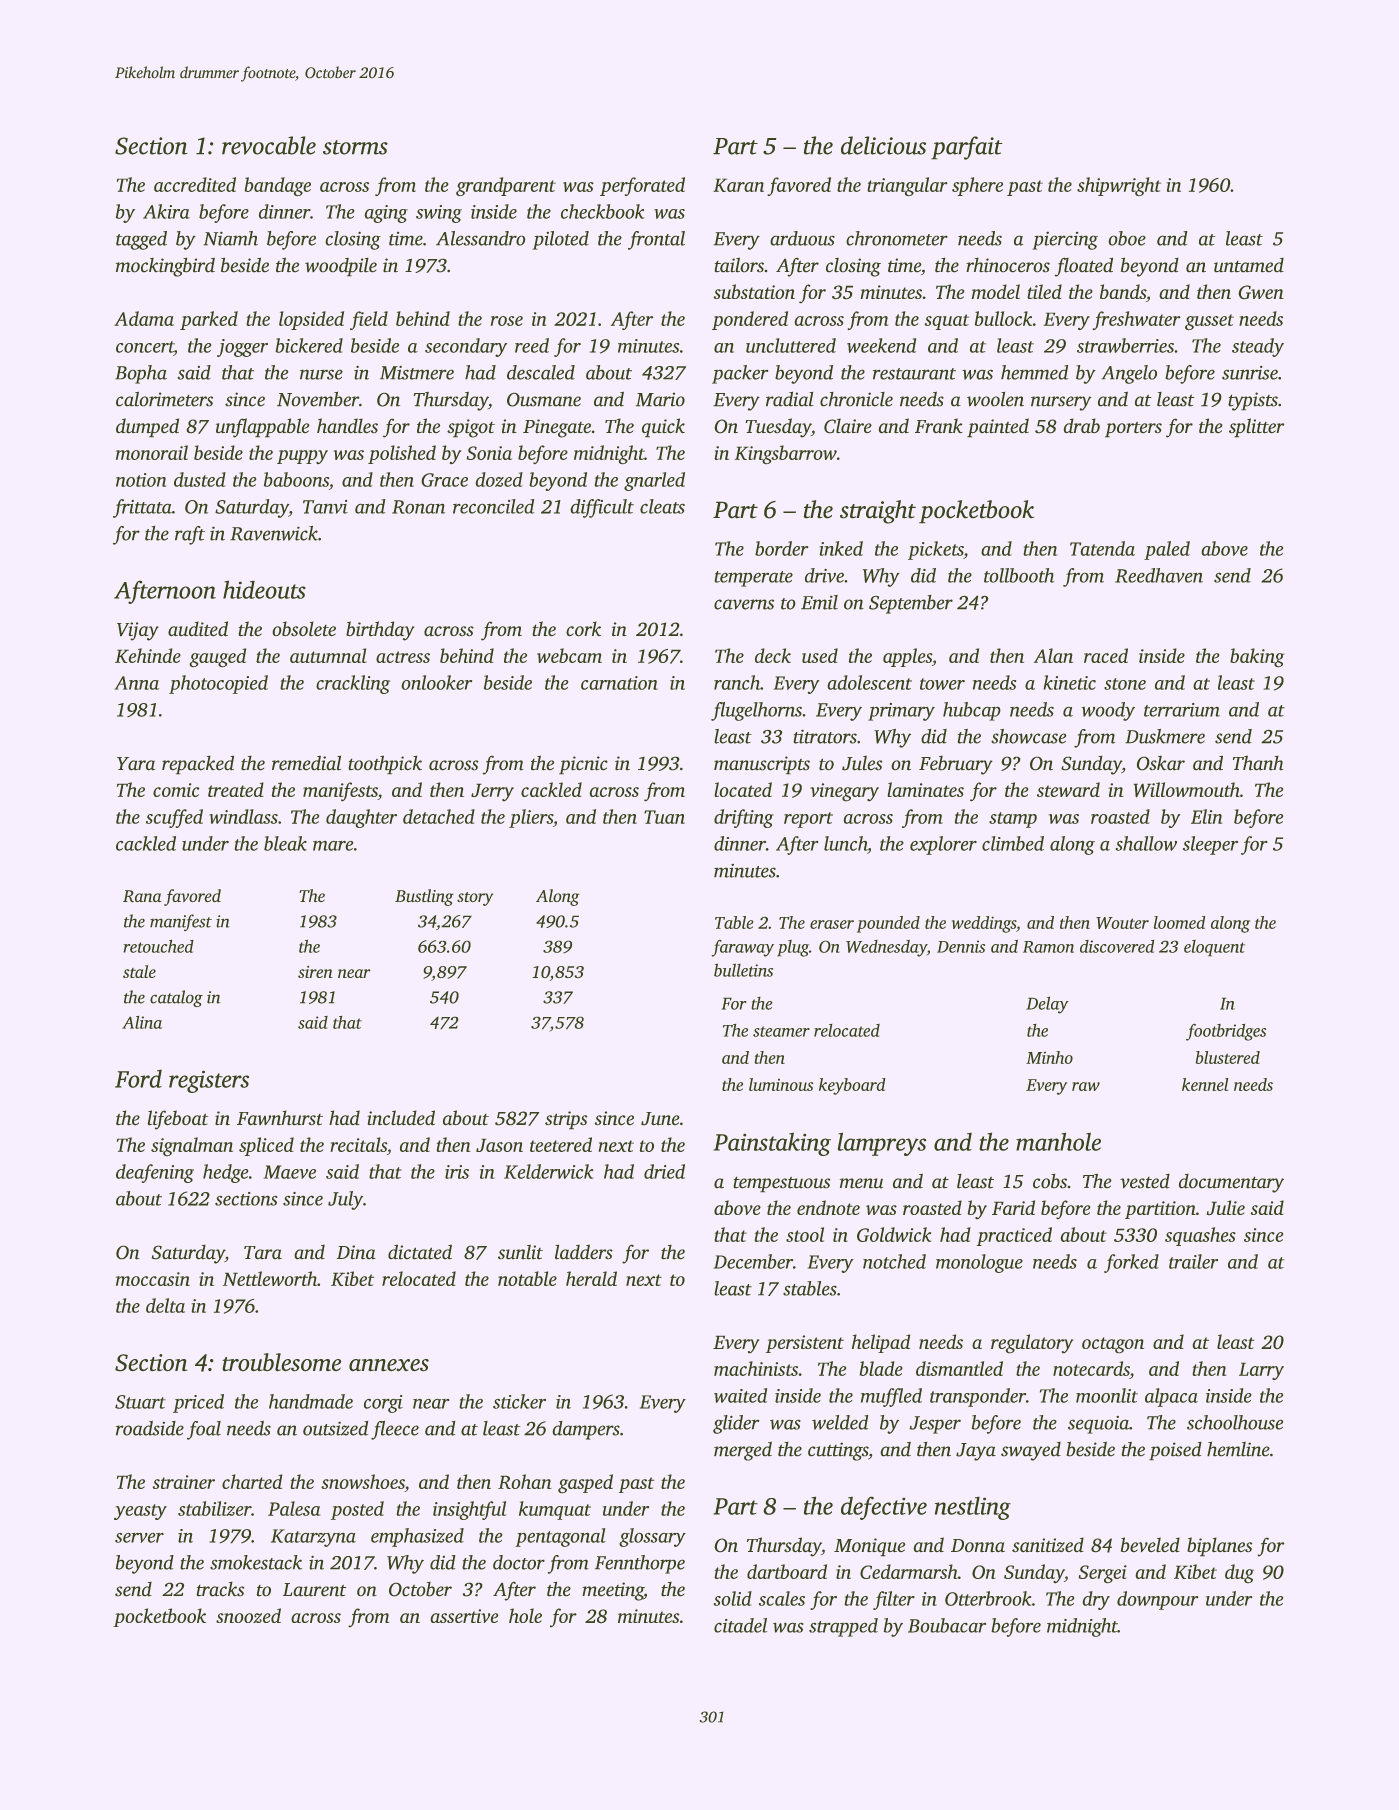 The height and width of the page is (1810, 1399). I want to click on accredited, so click(195, 184).
